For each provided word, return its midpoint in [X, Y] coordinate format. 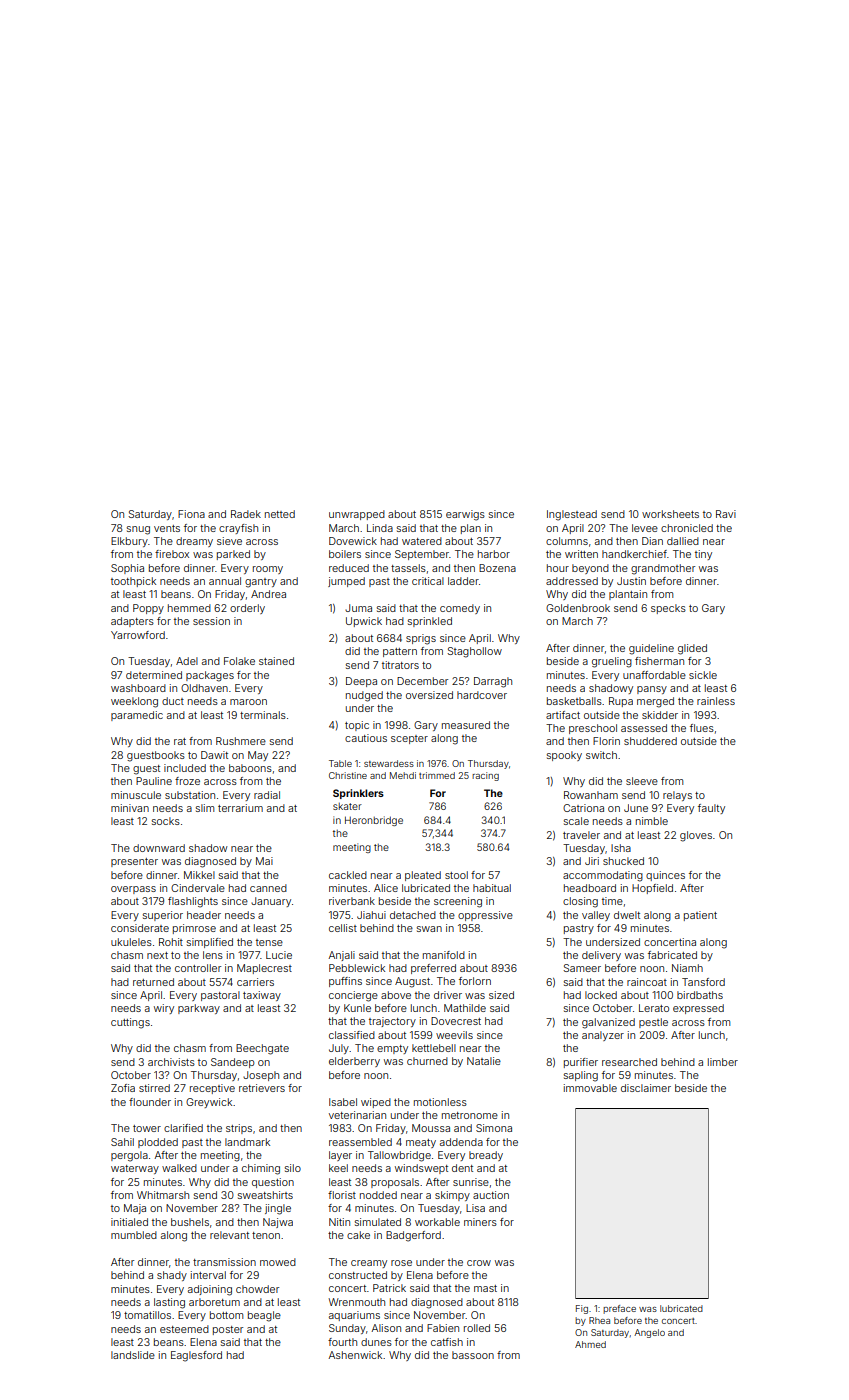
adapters [132, 622]
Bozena [497, 568]
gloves [696, 836]
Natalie [484, 1061]
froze [187, 781]
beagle [264, 1316]
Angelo [649, 1333]
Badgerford [413, 1236]
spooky [564, 756]
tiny [703, 555]
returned [153, 982]
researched [629, 1062]
